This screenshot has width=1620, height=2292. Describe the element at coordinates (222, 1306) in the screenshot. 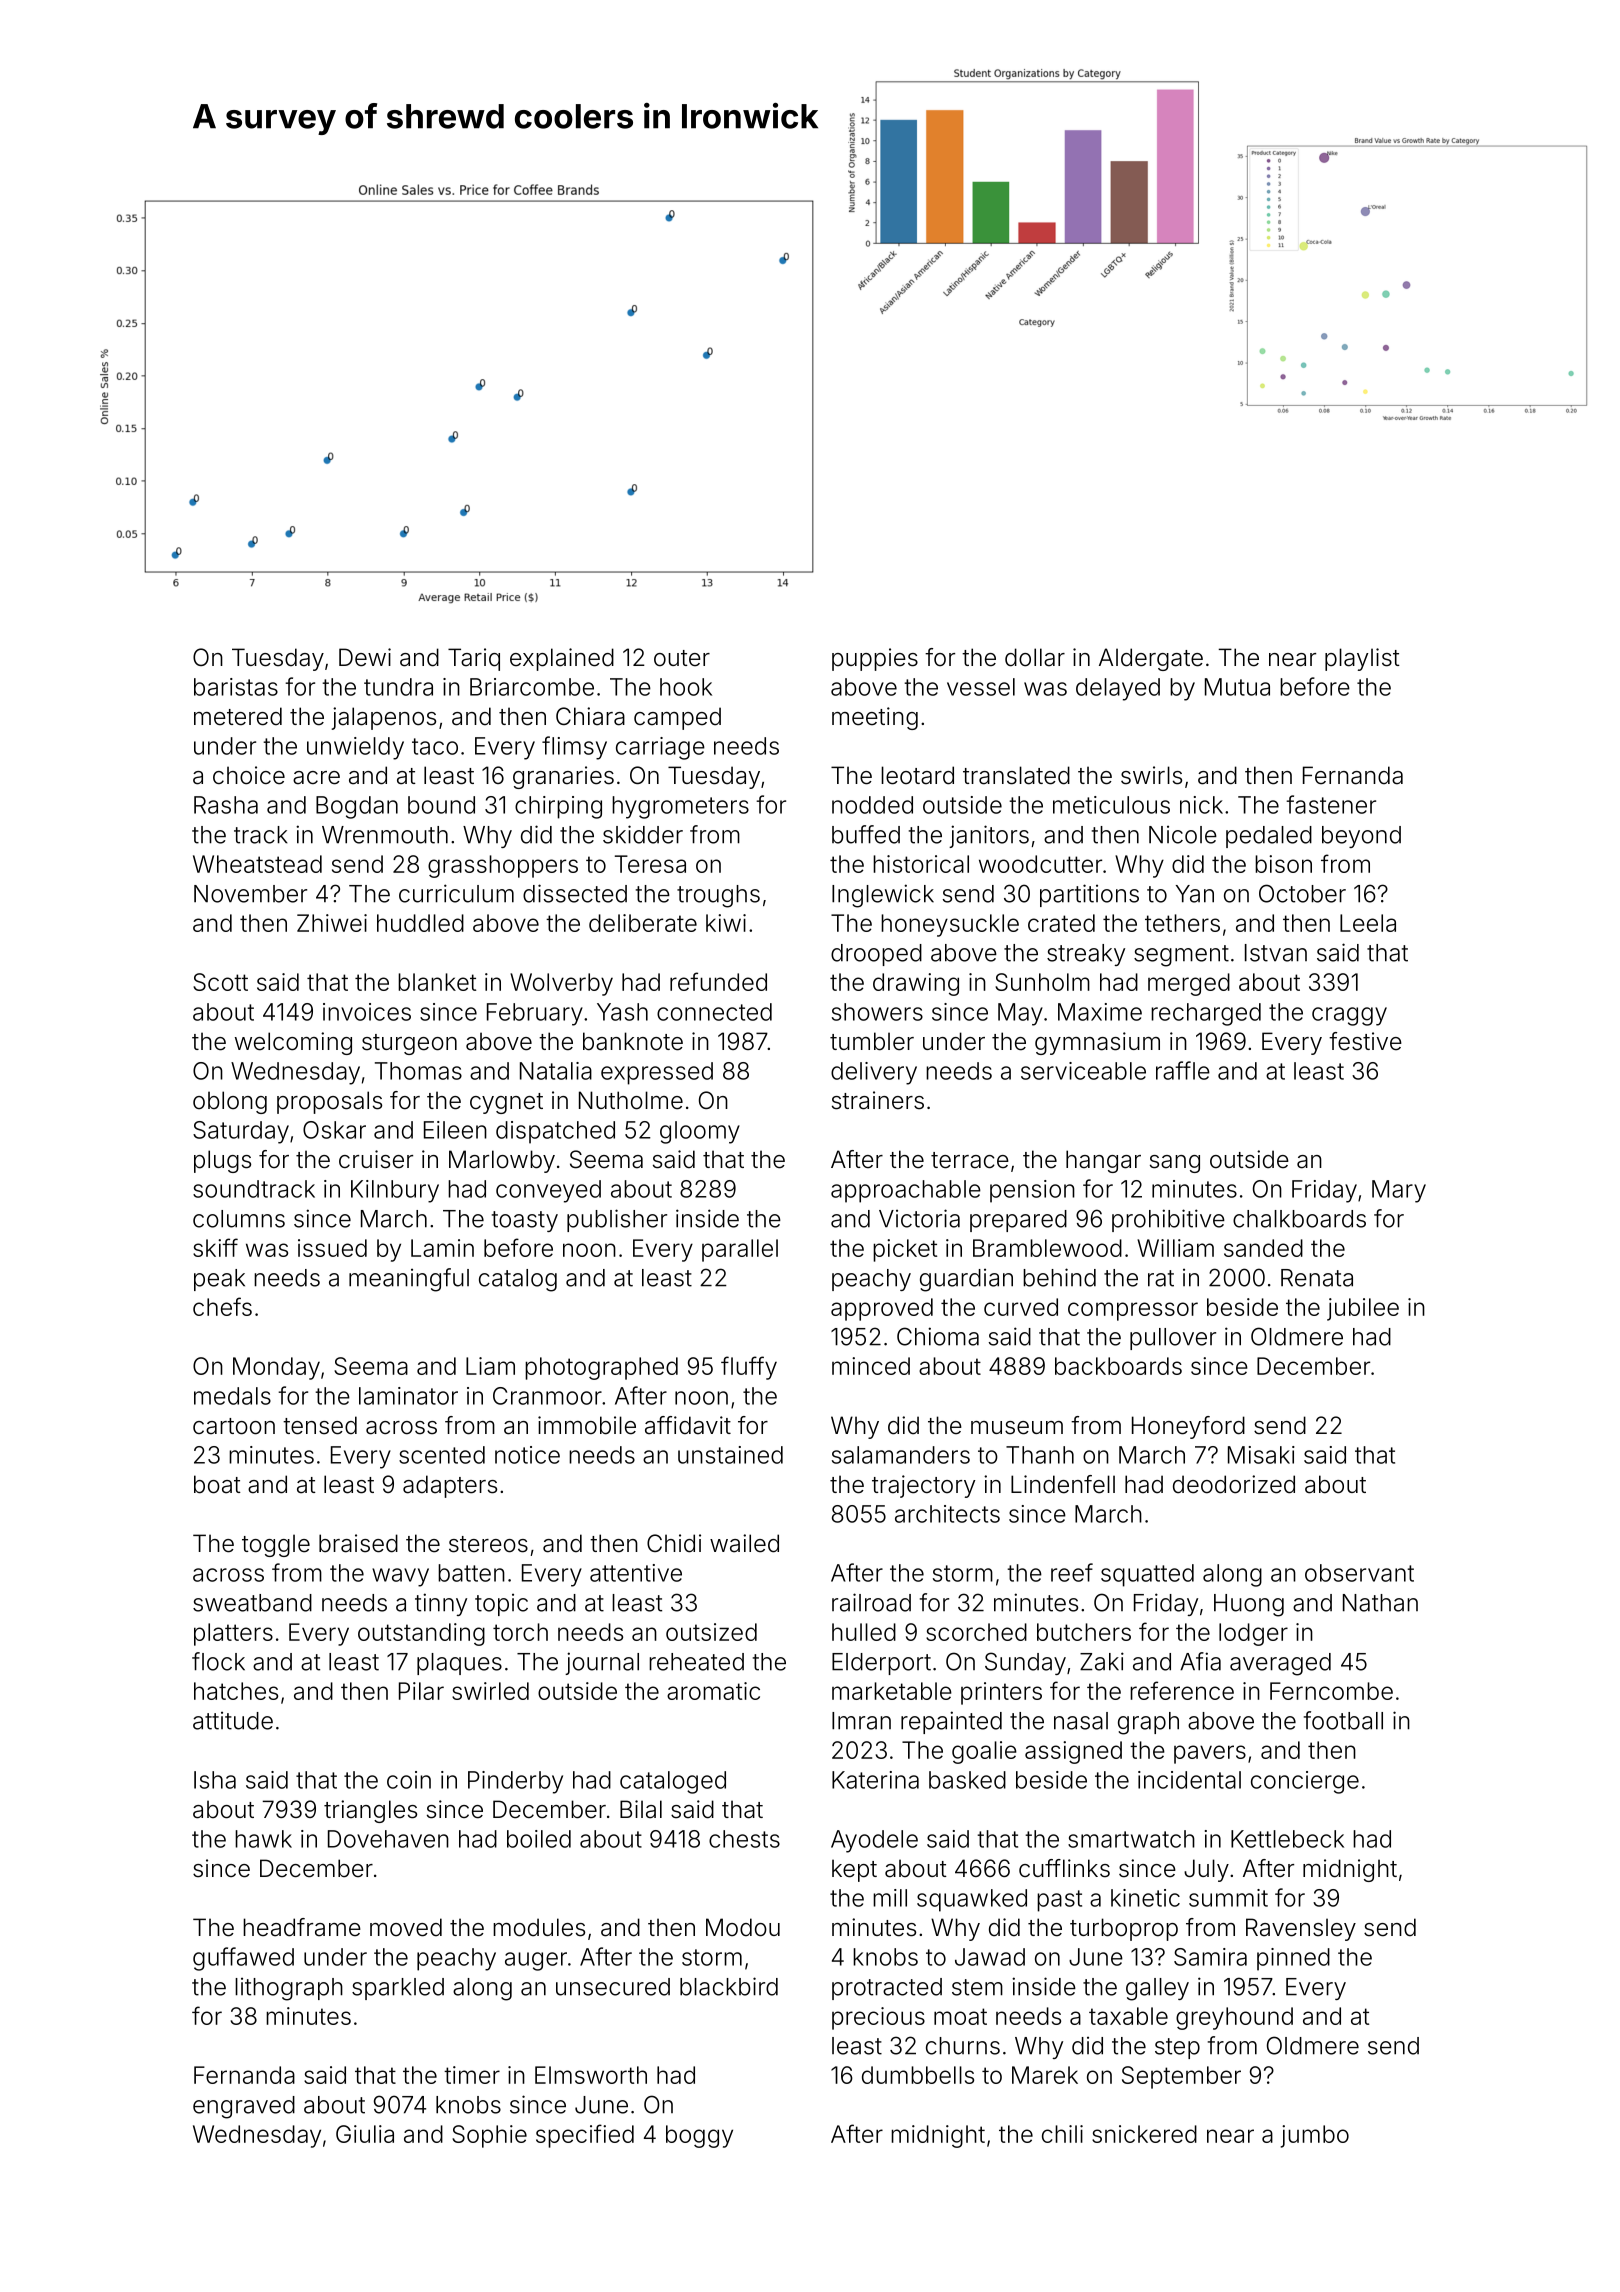

I see `chefs` at that location.
